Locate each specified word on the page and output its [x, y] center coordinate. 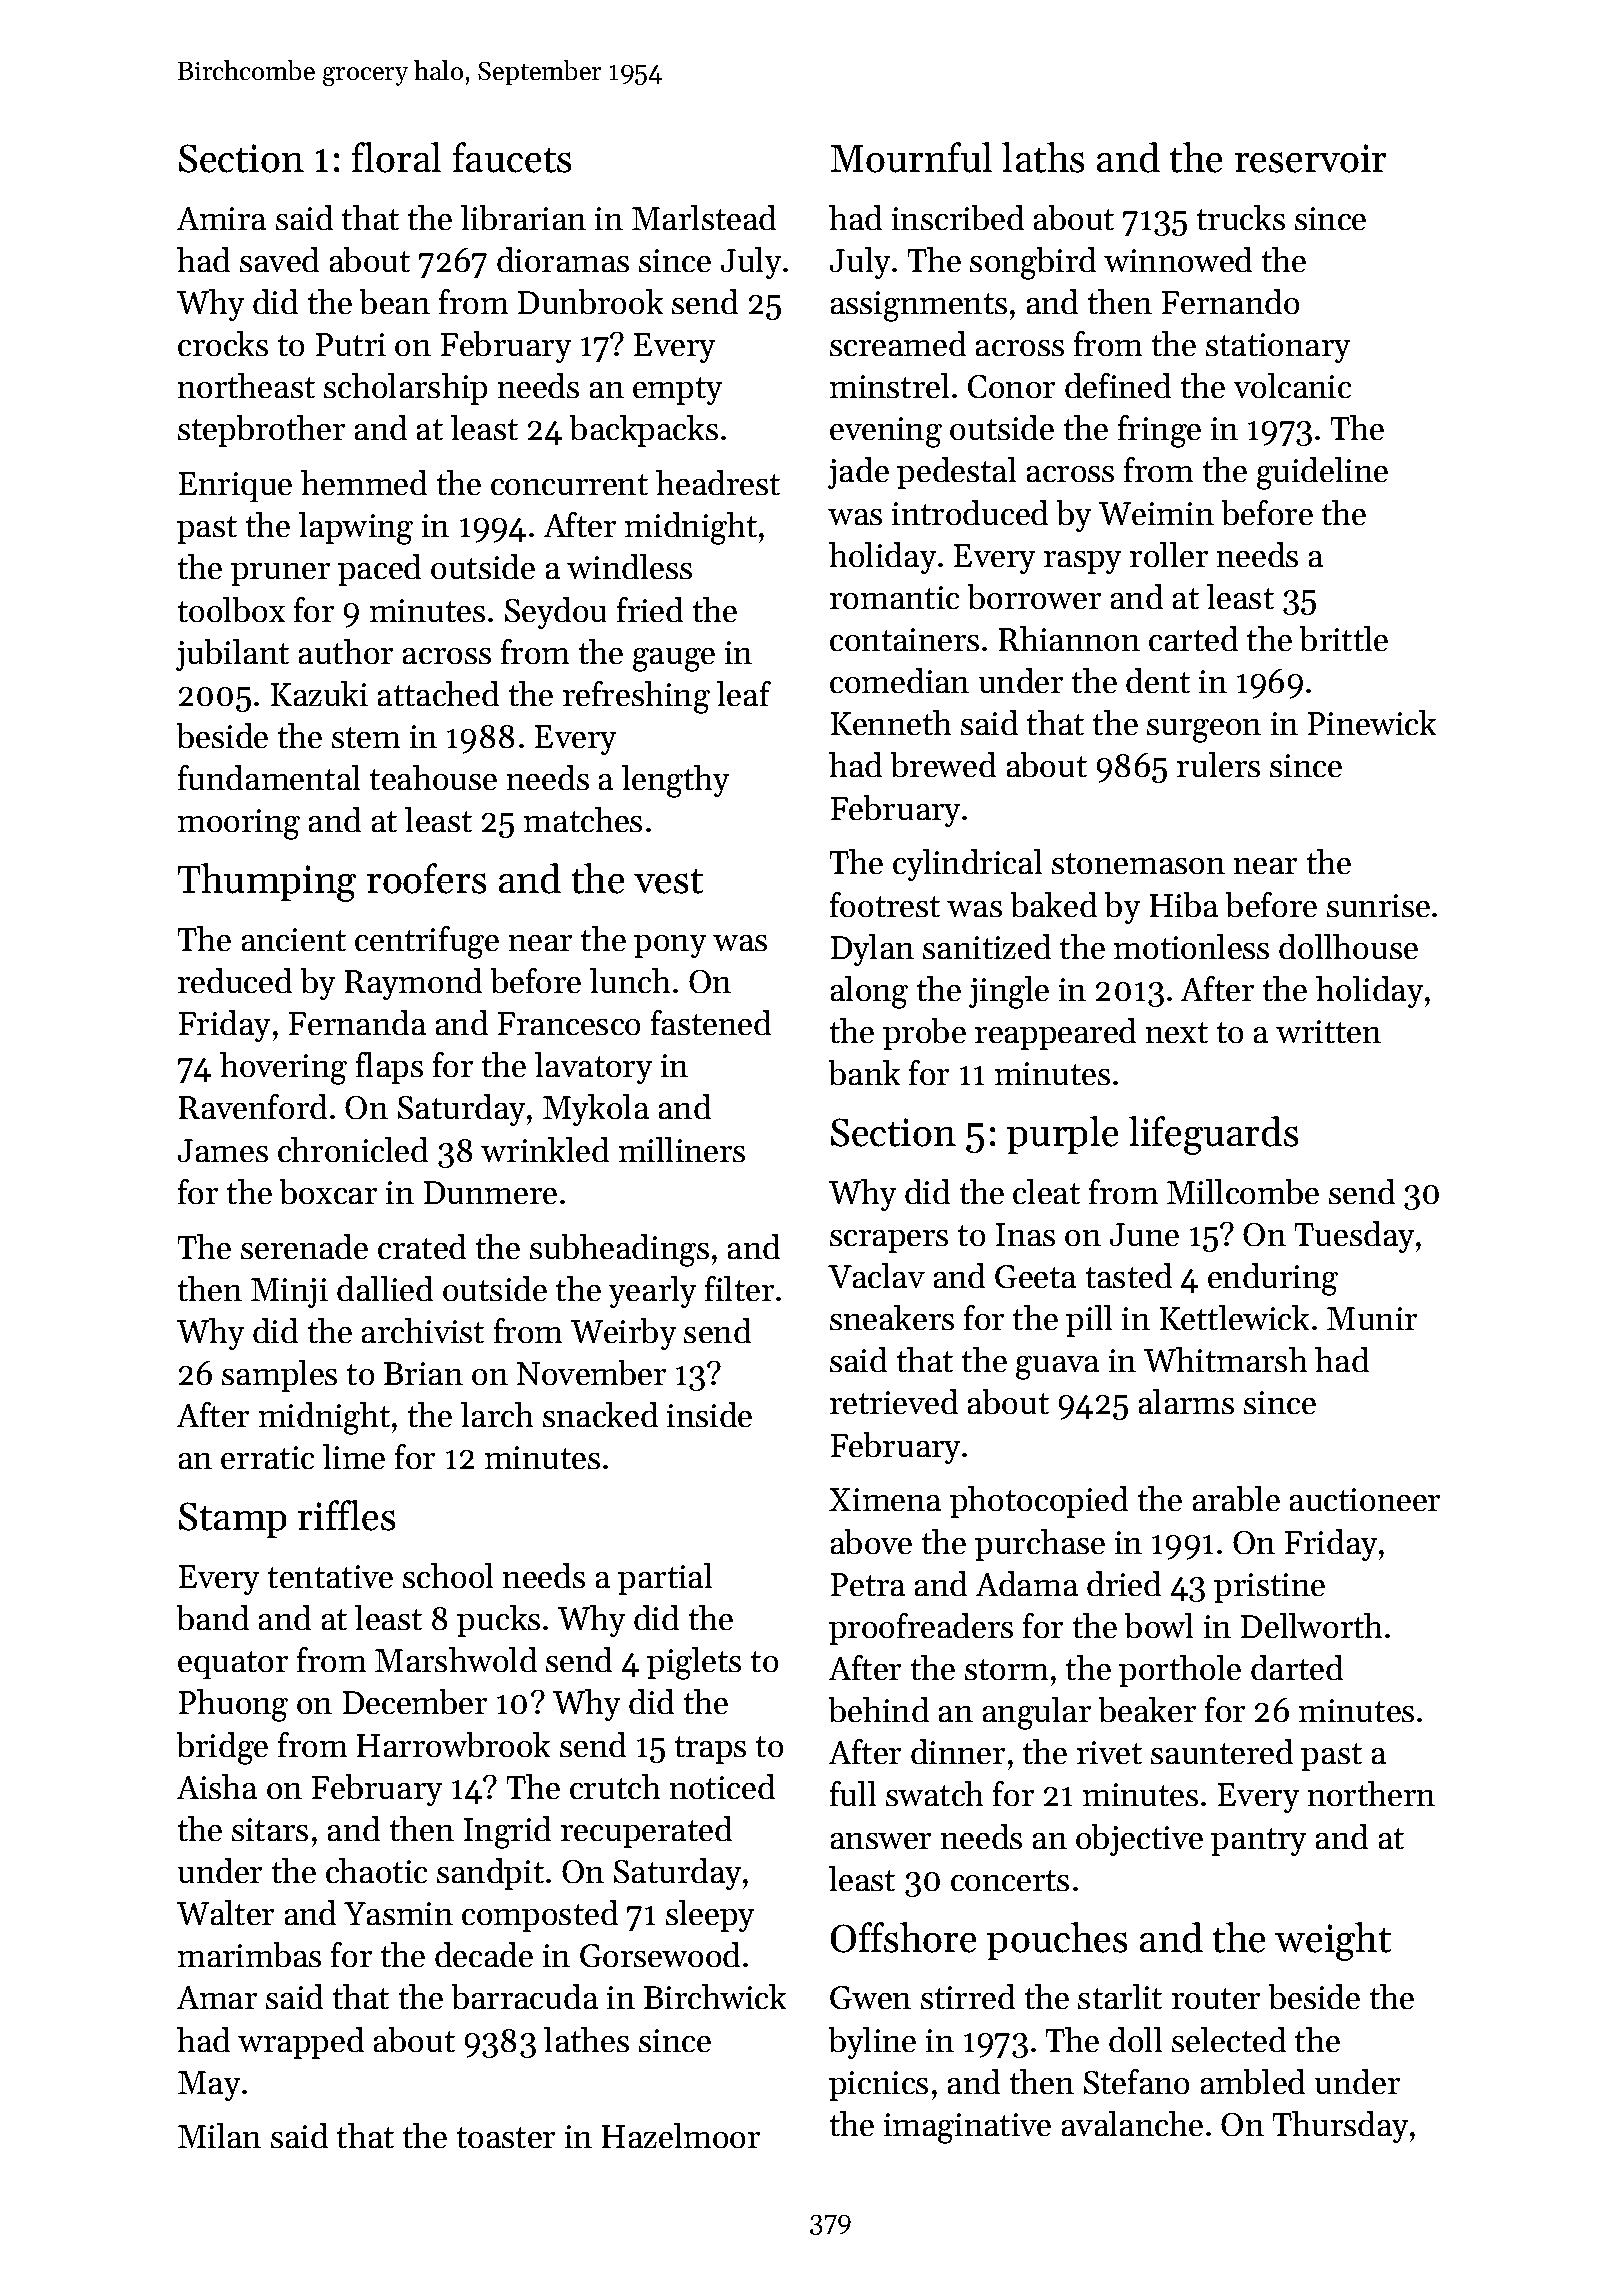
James [223, 1150]
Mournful [911, 157]
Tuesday [1354, 1237]
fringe [1159, 431]
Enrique [235, 487]
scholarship [405, 389]
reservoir [1310, 158]
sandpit [490, 1874]
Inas [1025, 1234]
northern [1371, 1793]
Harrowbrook [453, 1744]
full [853, 1793]
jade [858, 473]
